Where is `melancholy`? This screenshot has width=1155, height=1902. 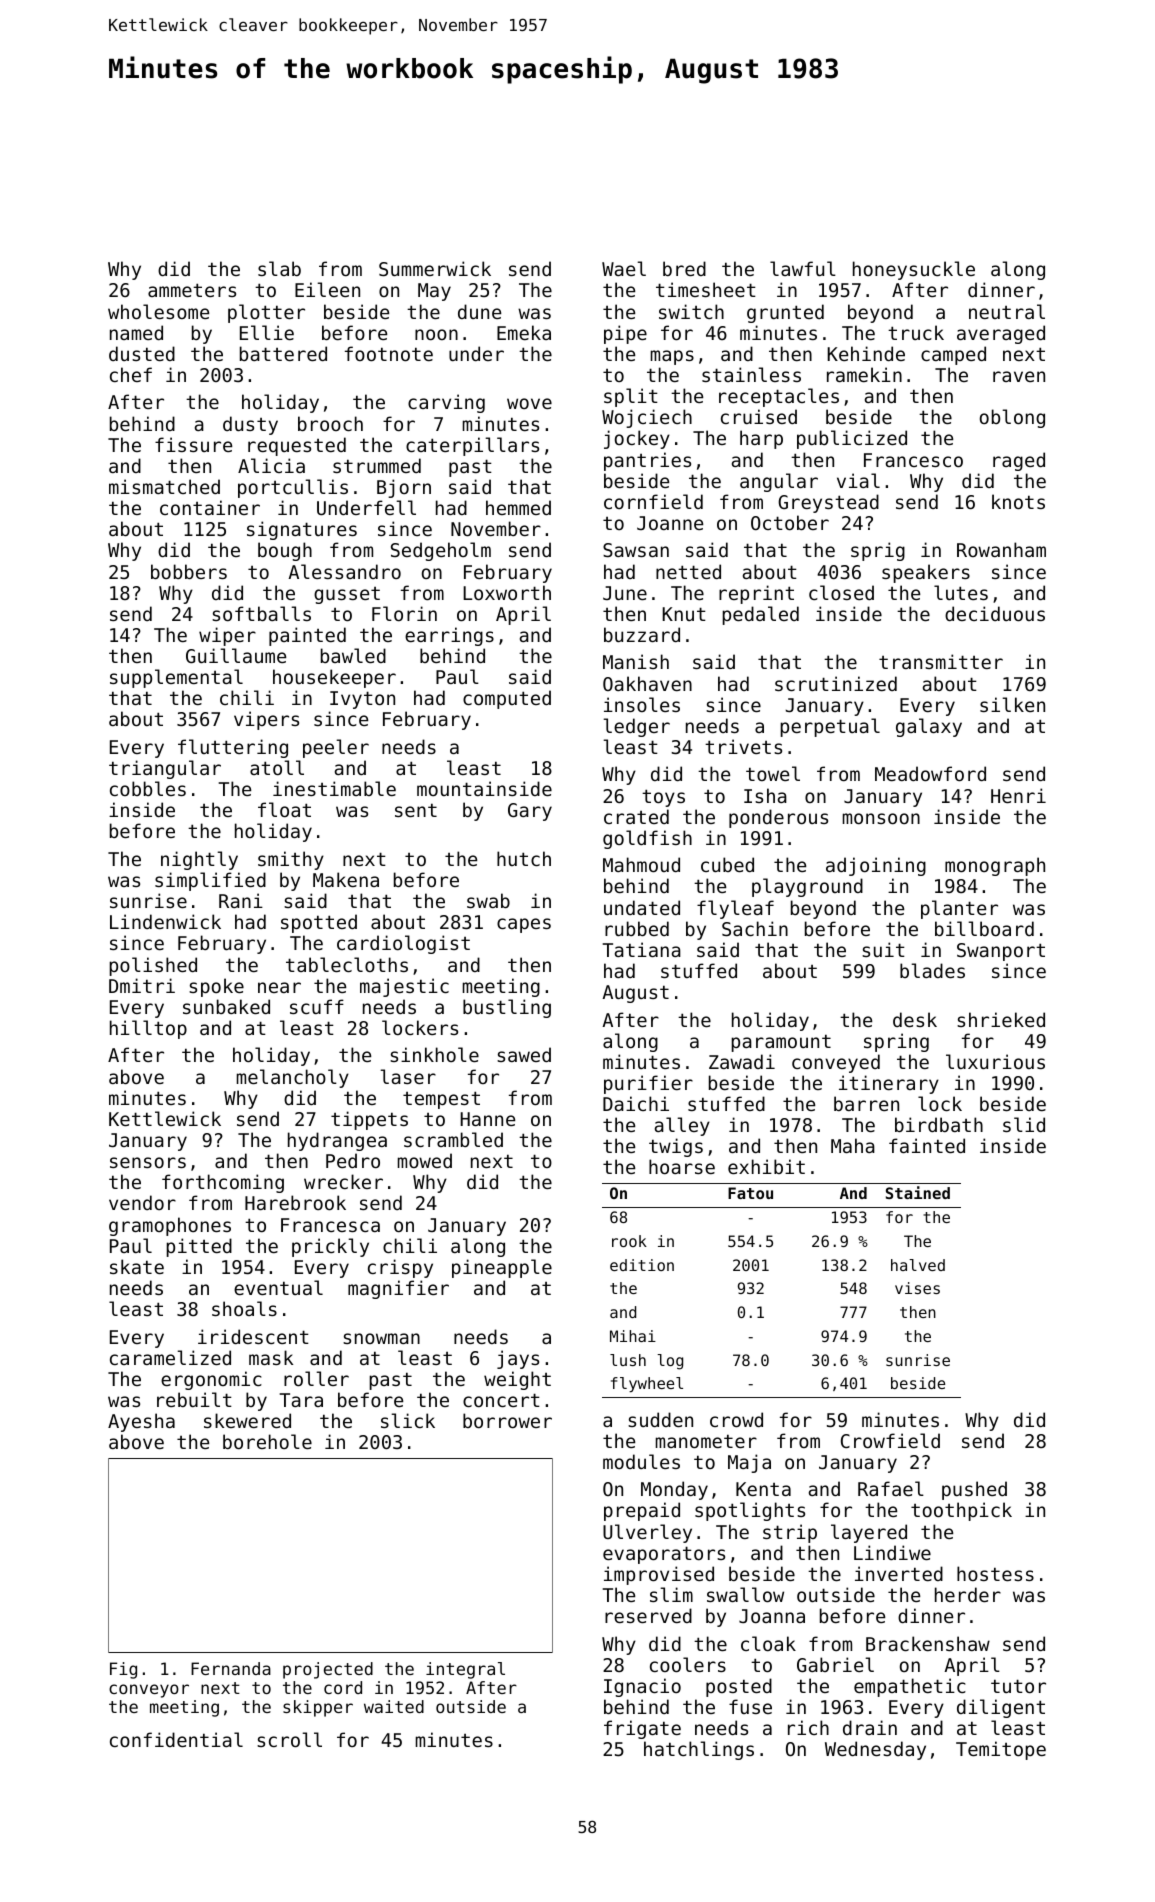 melancholy is located at coordinates (293, 1078).
